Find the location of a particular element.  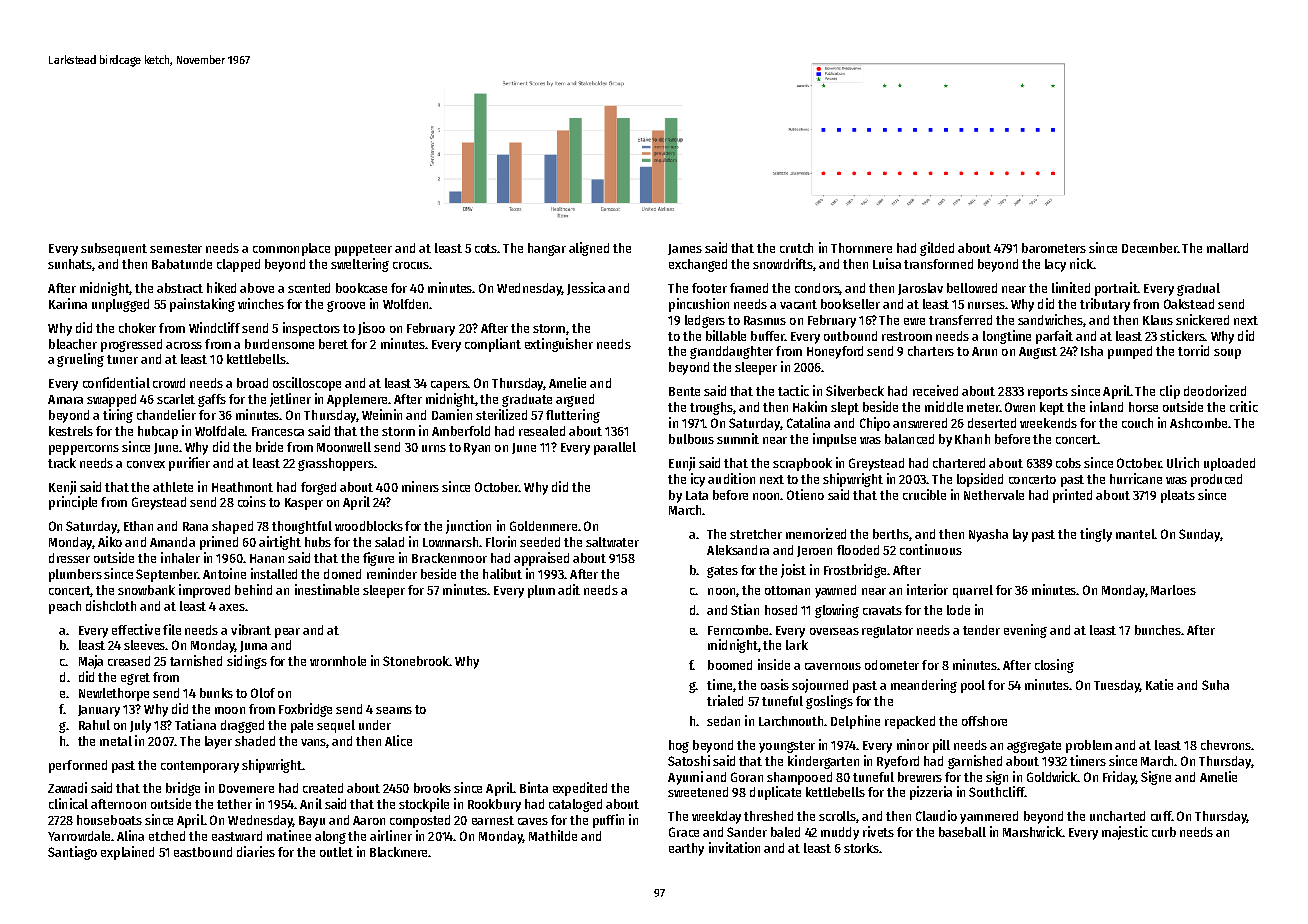

extinguisher is located at coordinates (559, 345).
